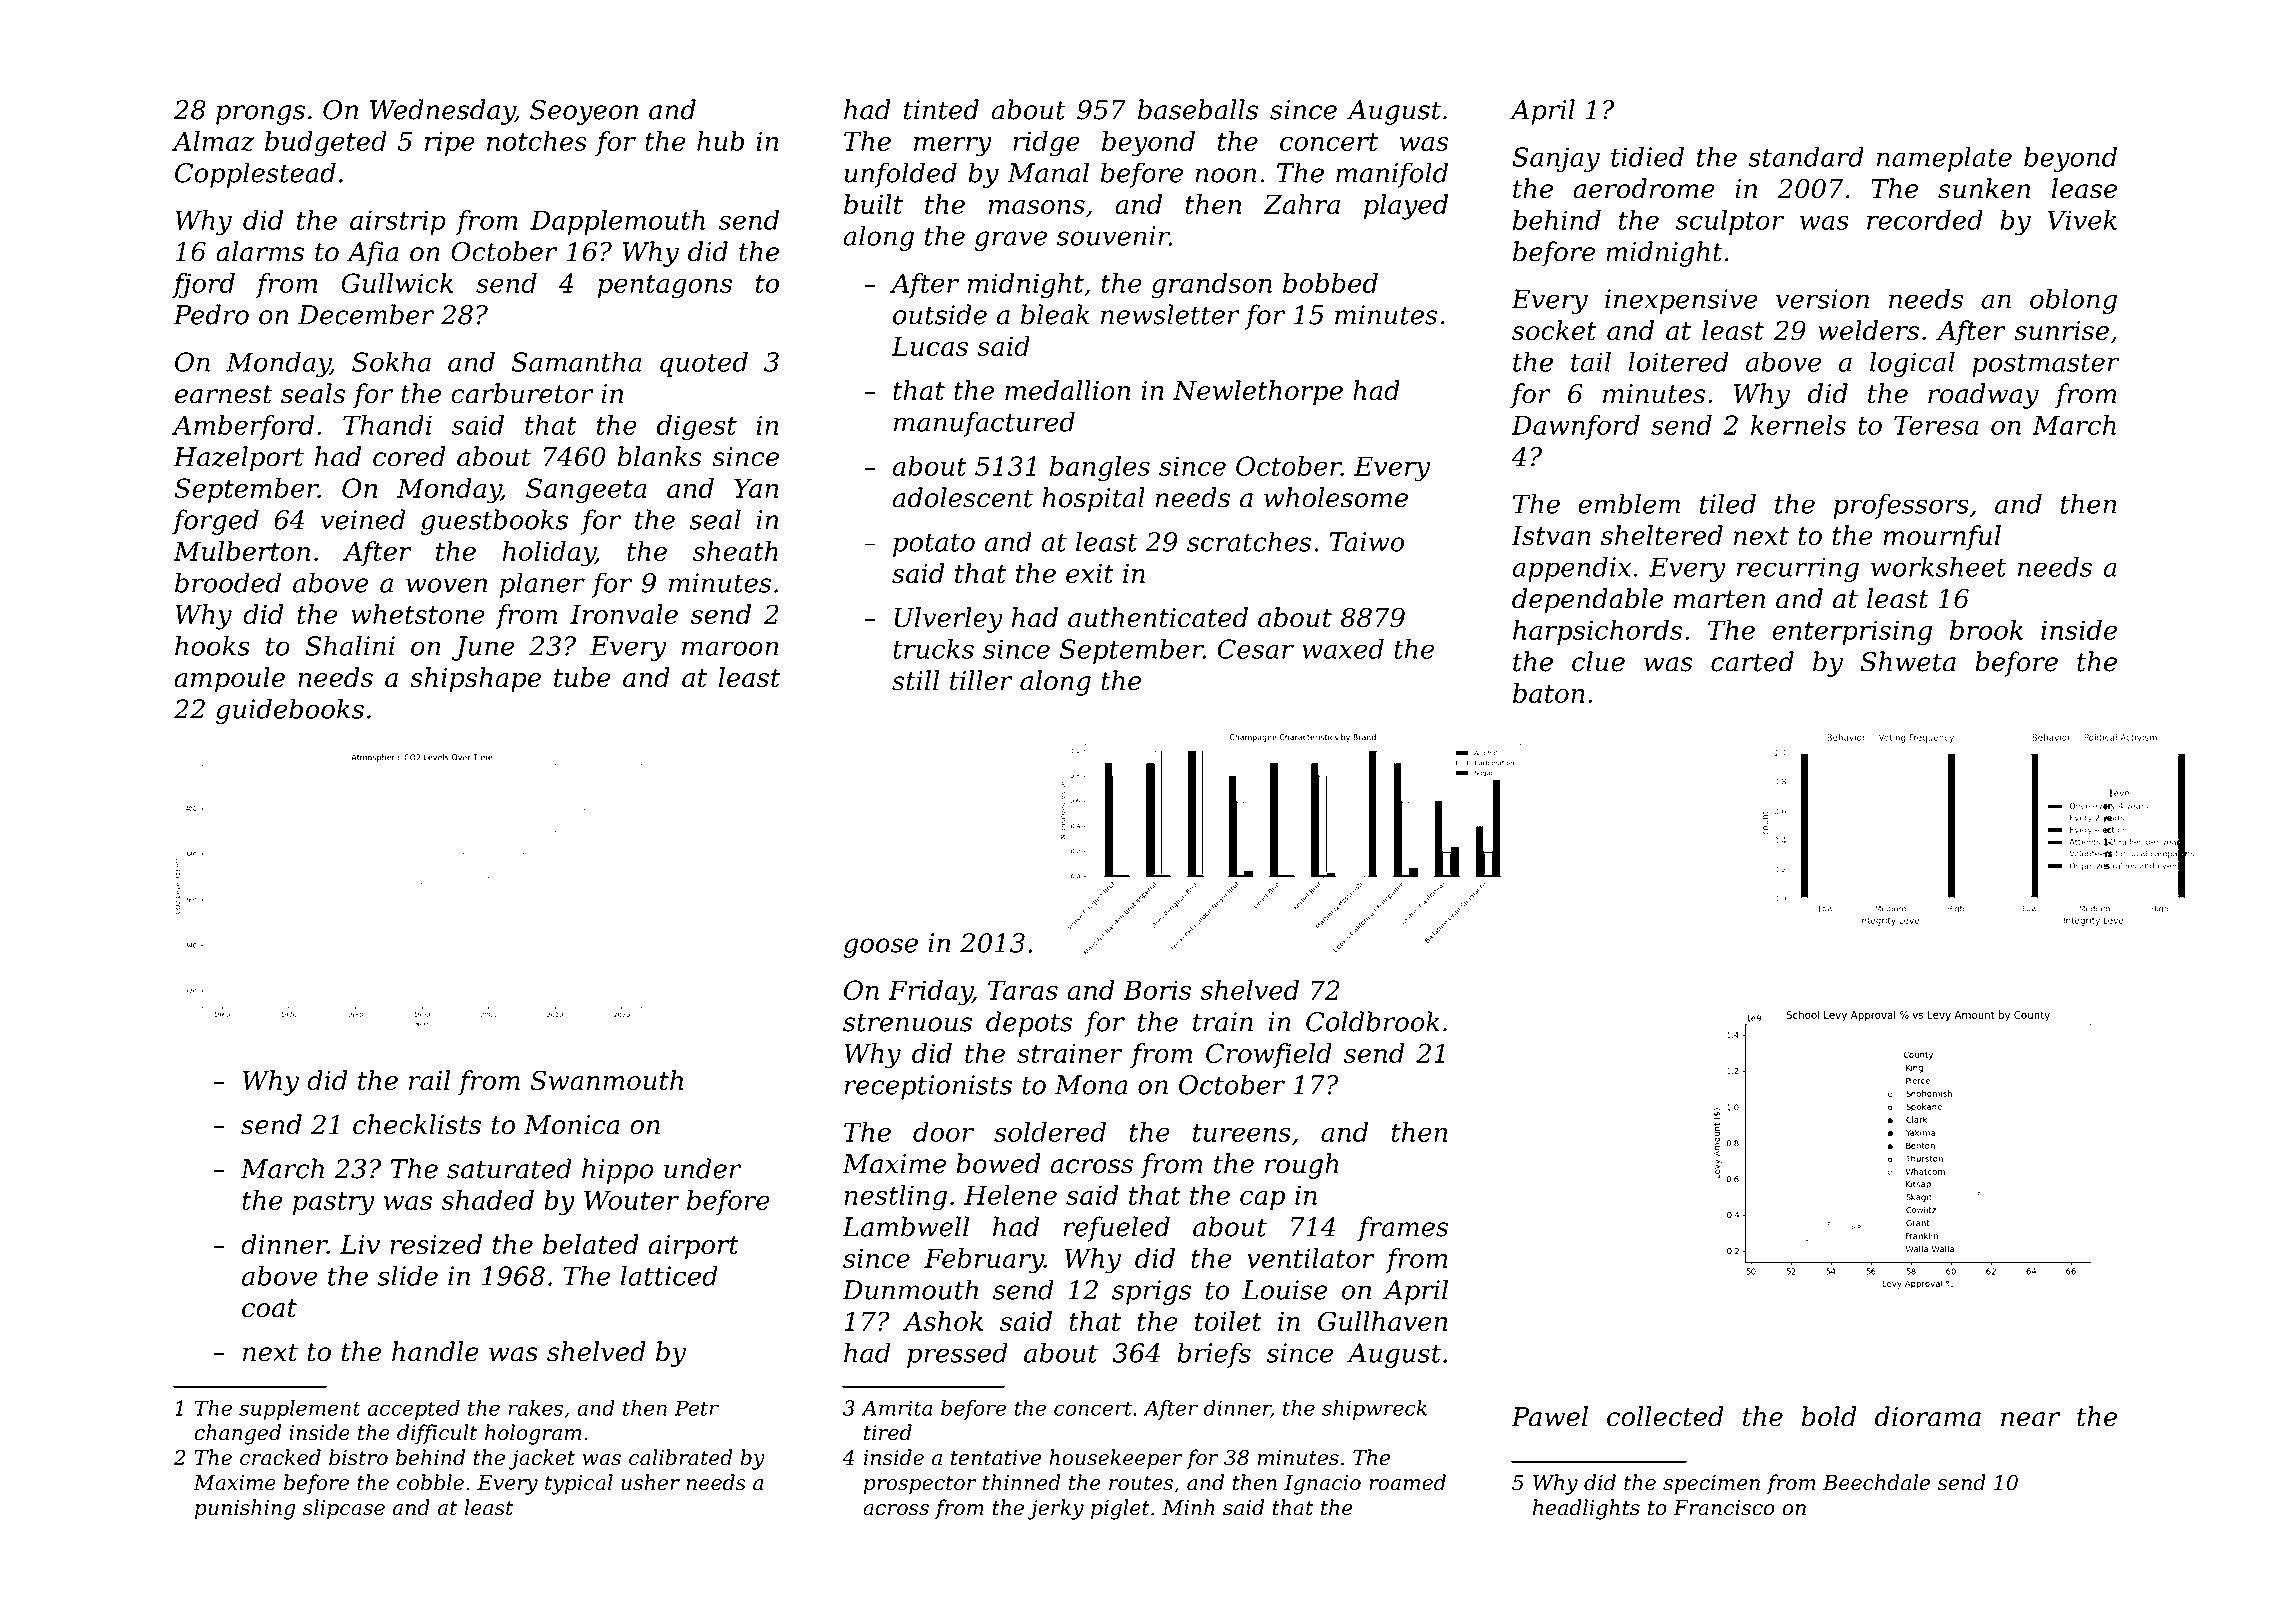 The height and width of the image is (1620, 2292). Describe the element at coordinates (915, 680) in the image. I see `still` at that location.
